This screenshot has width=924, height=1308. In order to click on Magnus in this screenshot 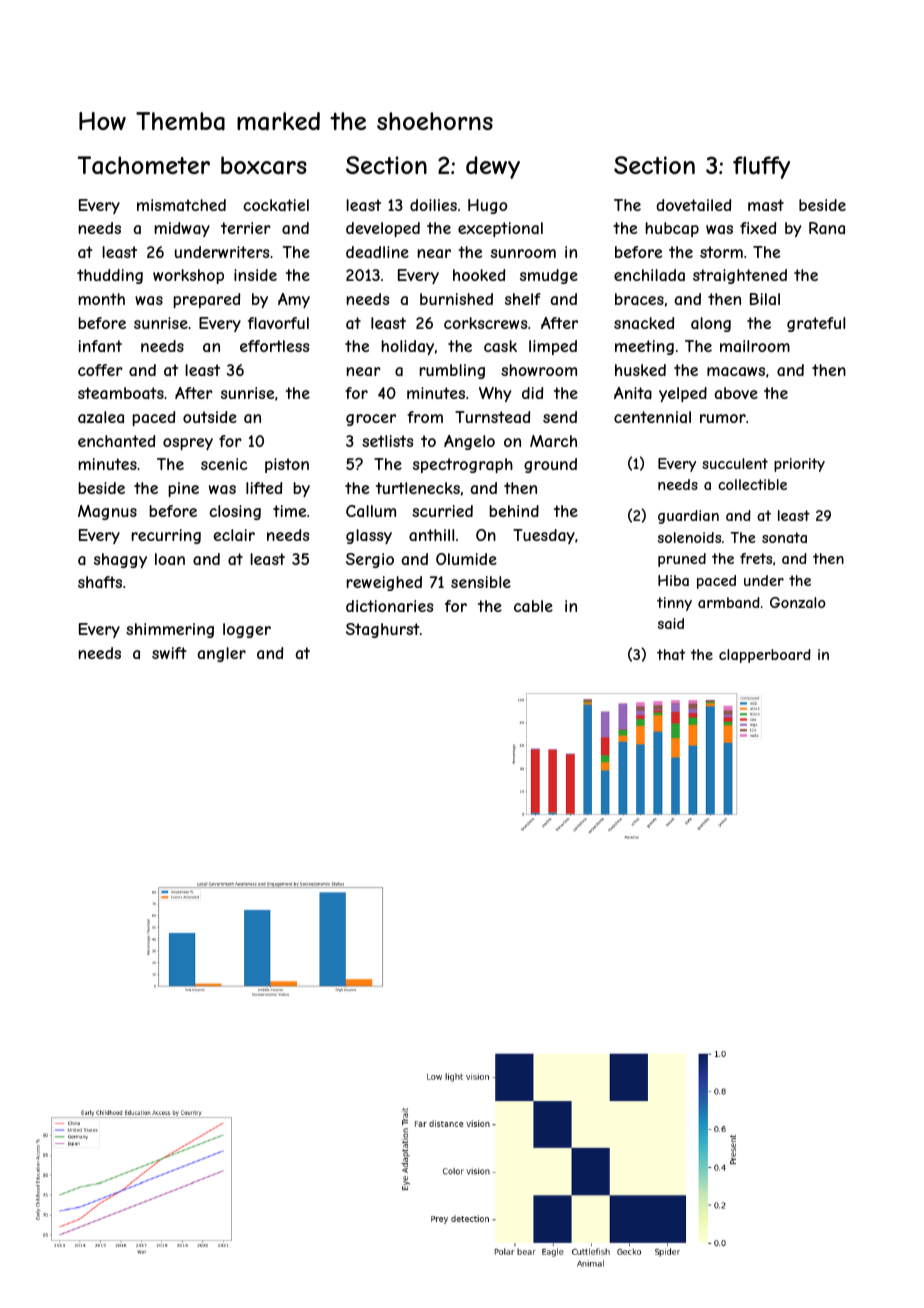, I will do `click(107, 512)`.
